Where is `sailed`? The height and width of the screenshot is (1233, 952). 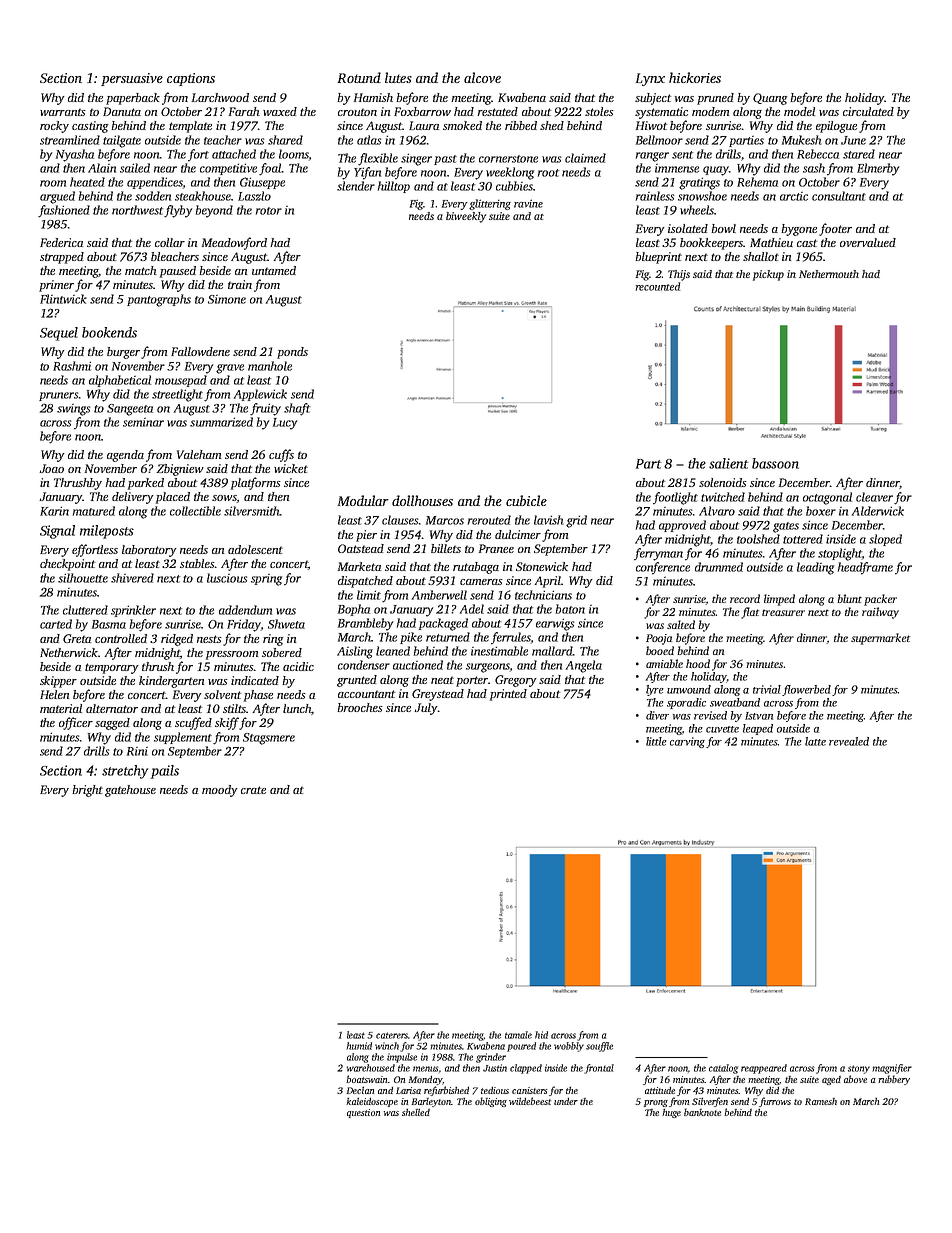 sailed is located at coordinates (135, 168).
